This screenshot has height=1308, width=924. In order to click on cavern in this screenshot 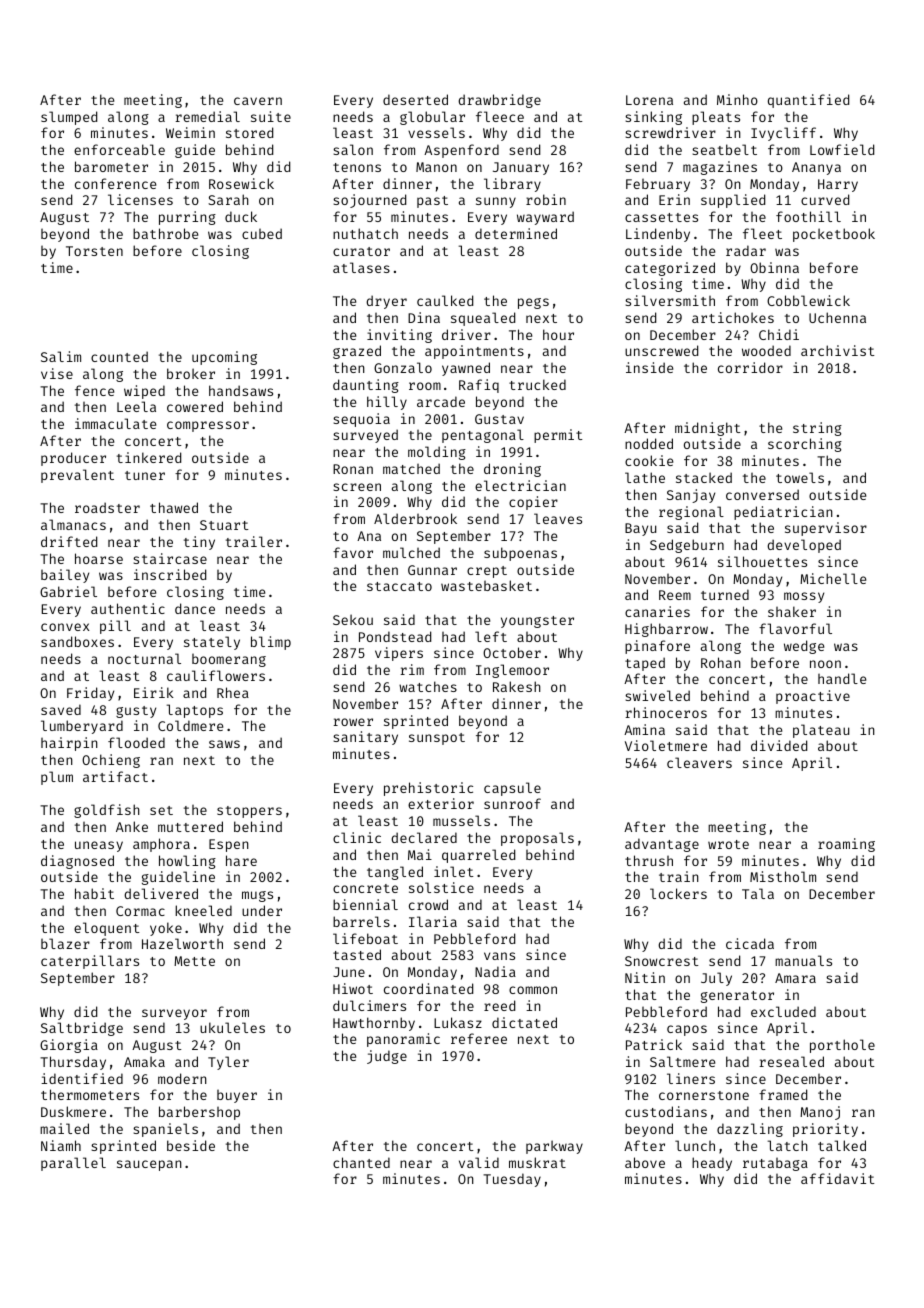, I will do `click(258, 101)`.
